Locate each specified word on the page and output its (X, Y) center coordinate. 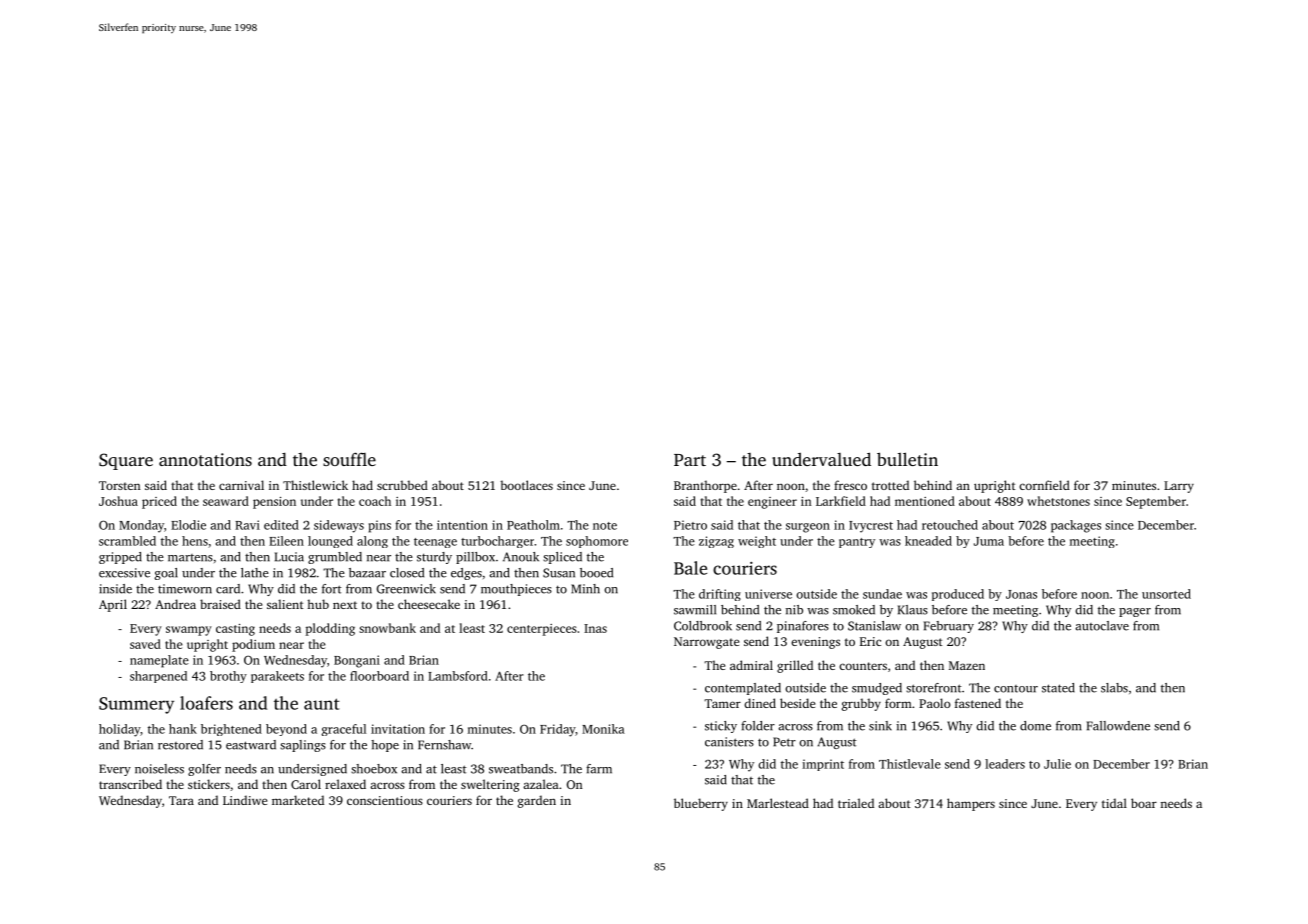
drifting (720, 595)
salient (285, 604)
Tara (181, 800)
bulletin (907, 459)
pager (1135, 612)
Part (690, 460)
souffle (349, 459)
